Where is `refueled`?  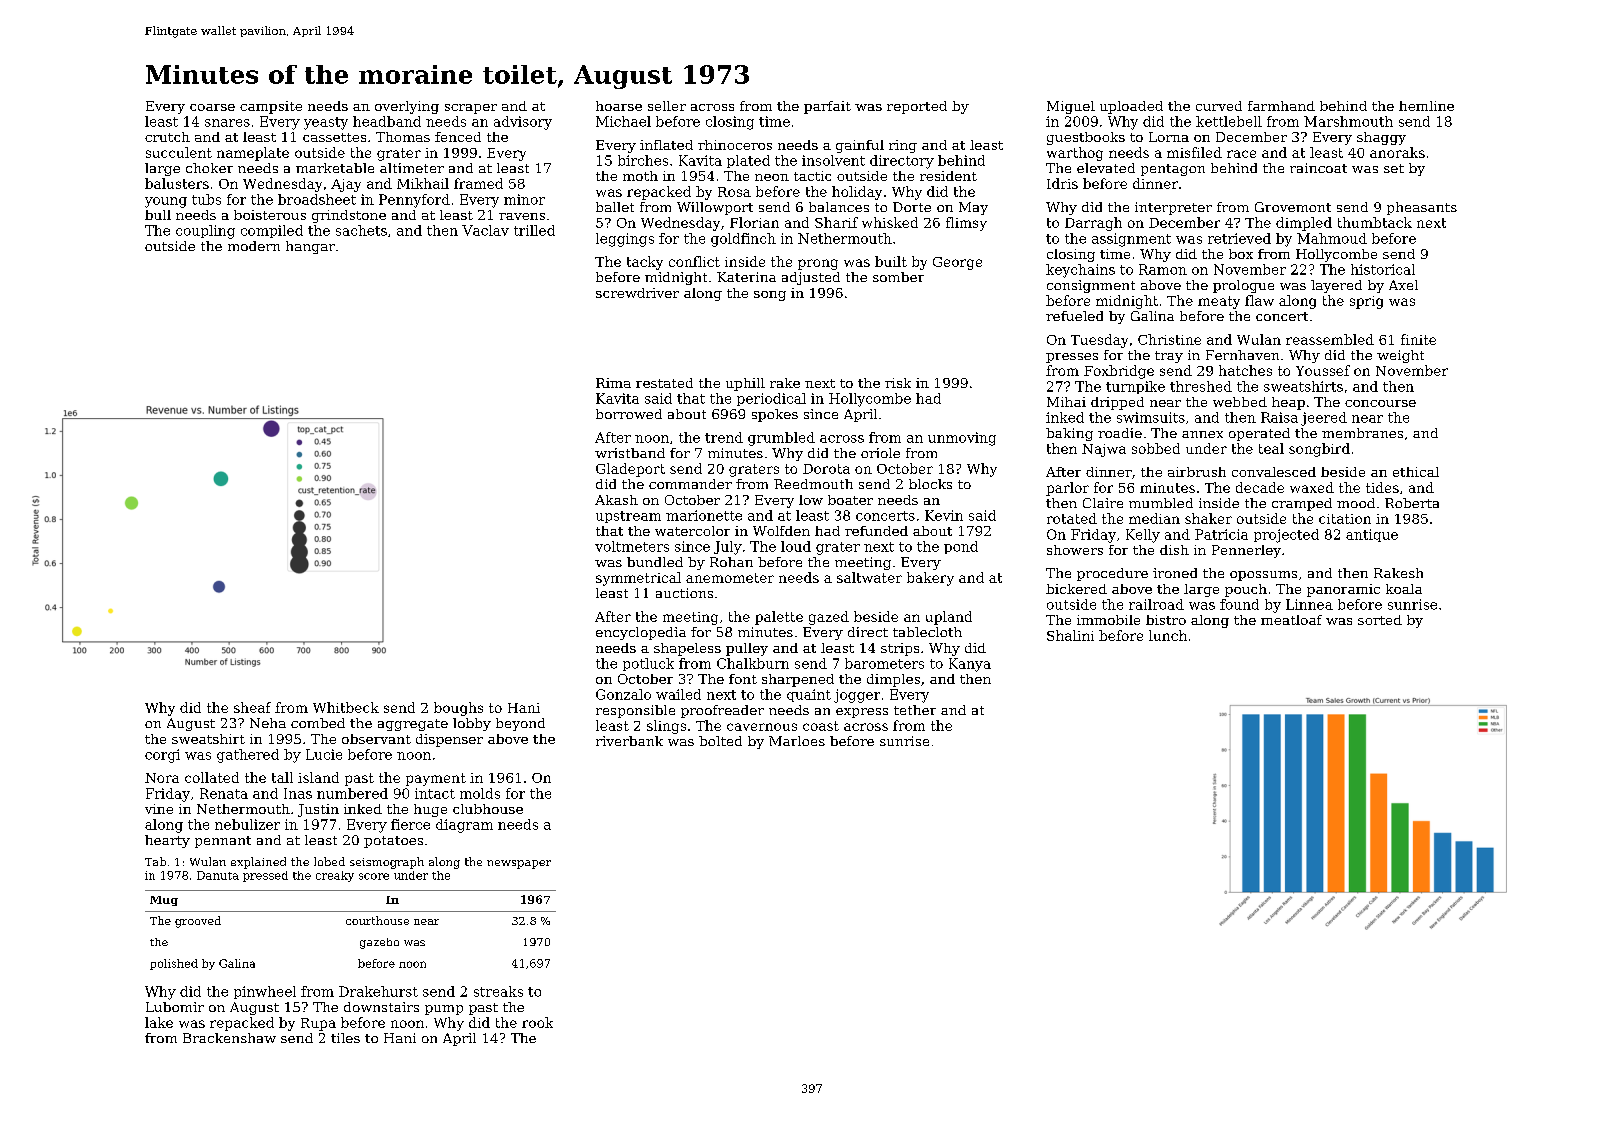 refueled is located at coordinates (1074, 316).
